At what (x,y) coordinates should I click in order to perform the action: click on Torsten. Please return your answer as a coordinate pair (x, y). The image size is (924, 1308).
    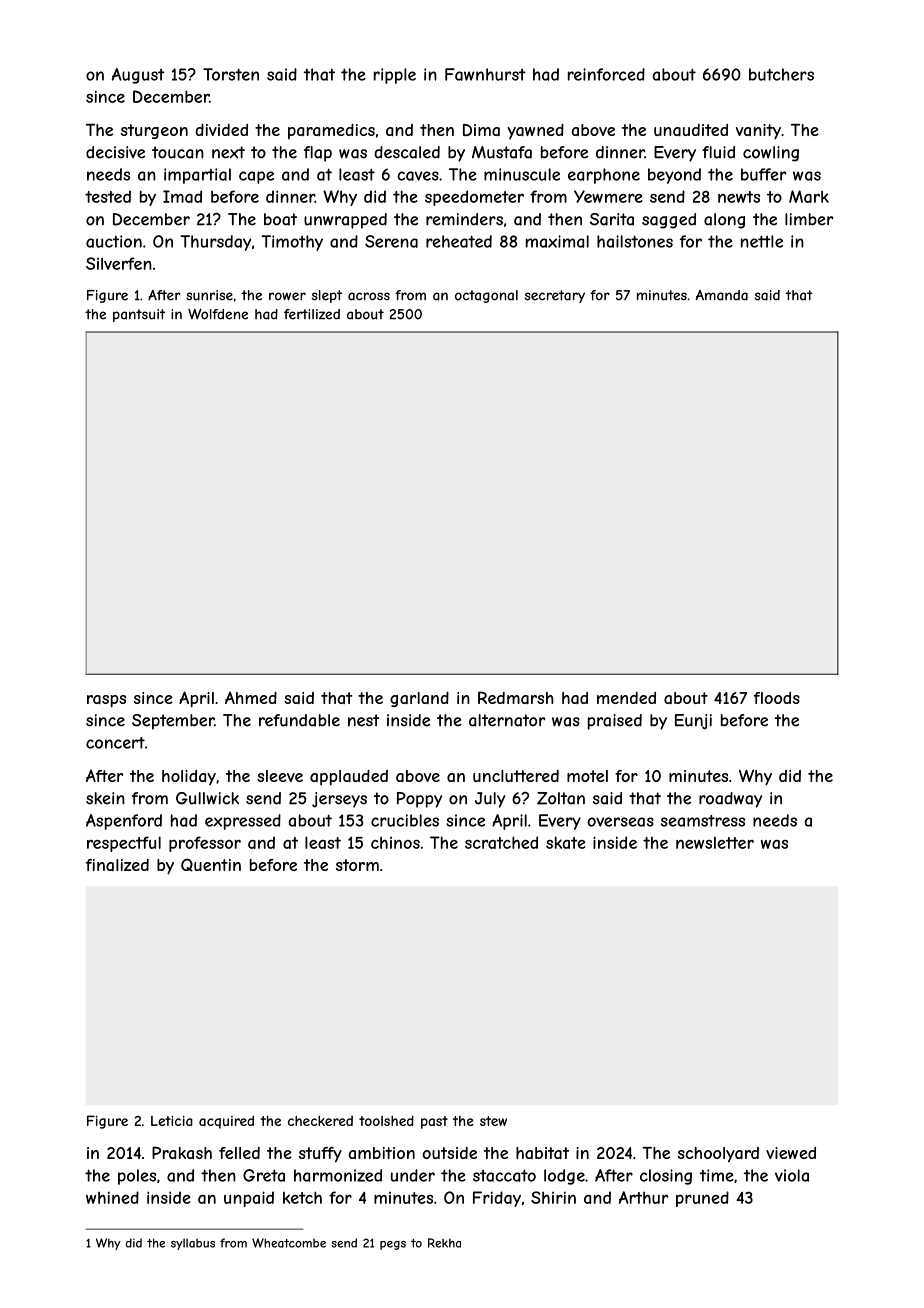
    Looking at the image, I should click on (231, 74).
